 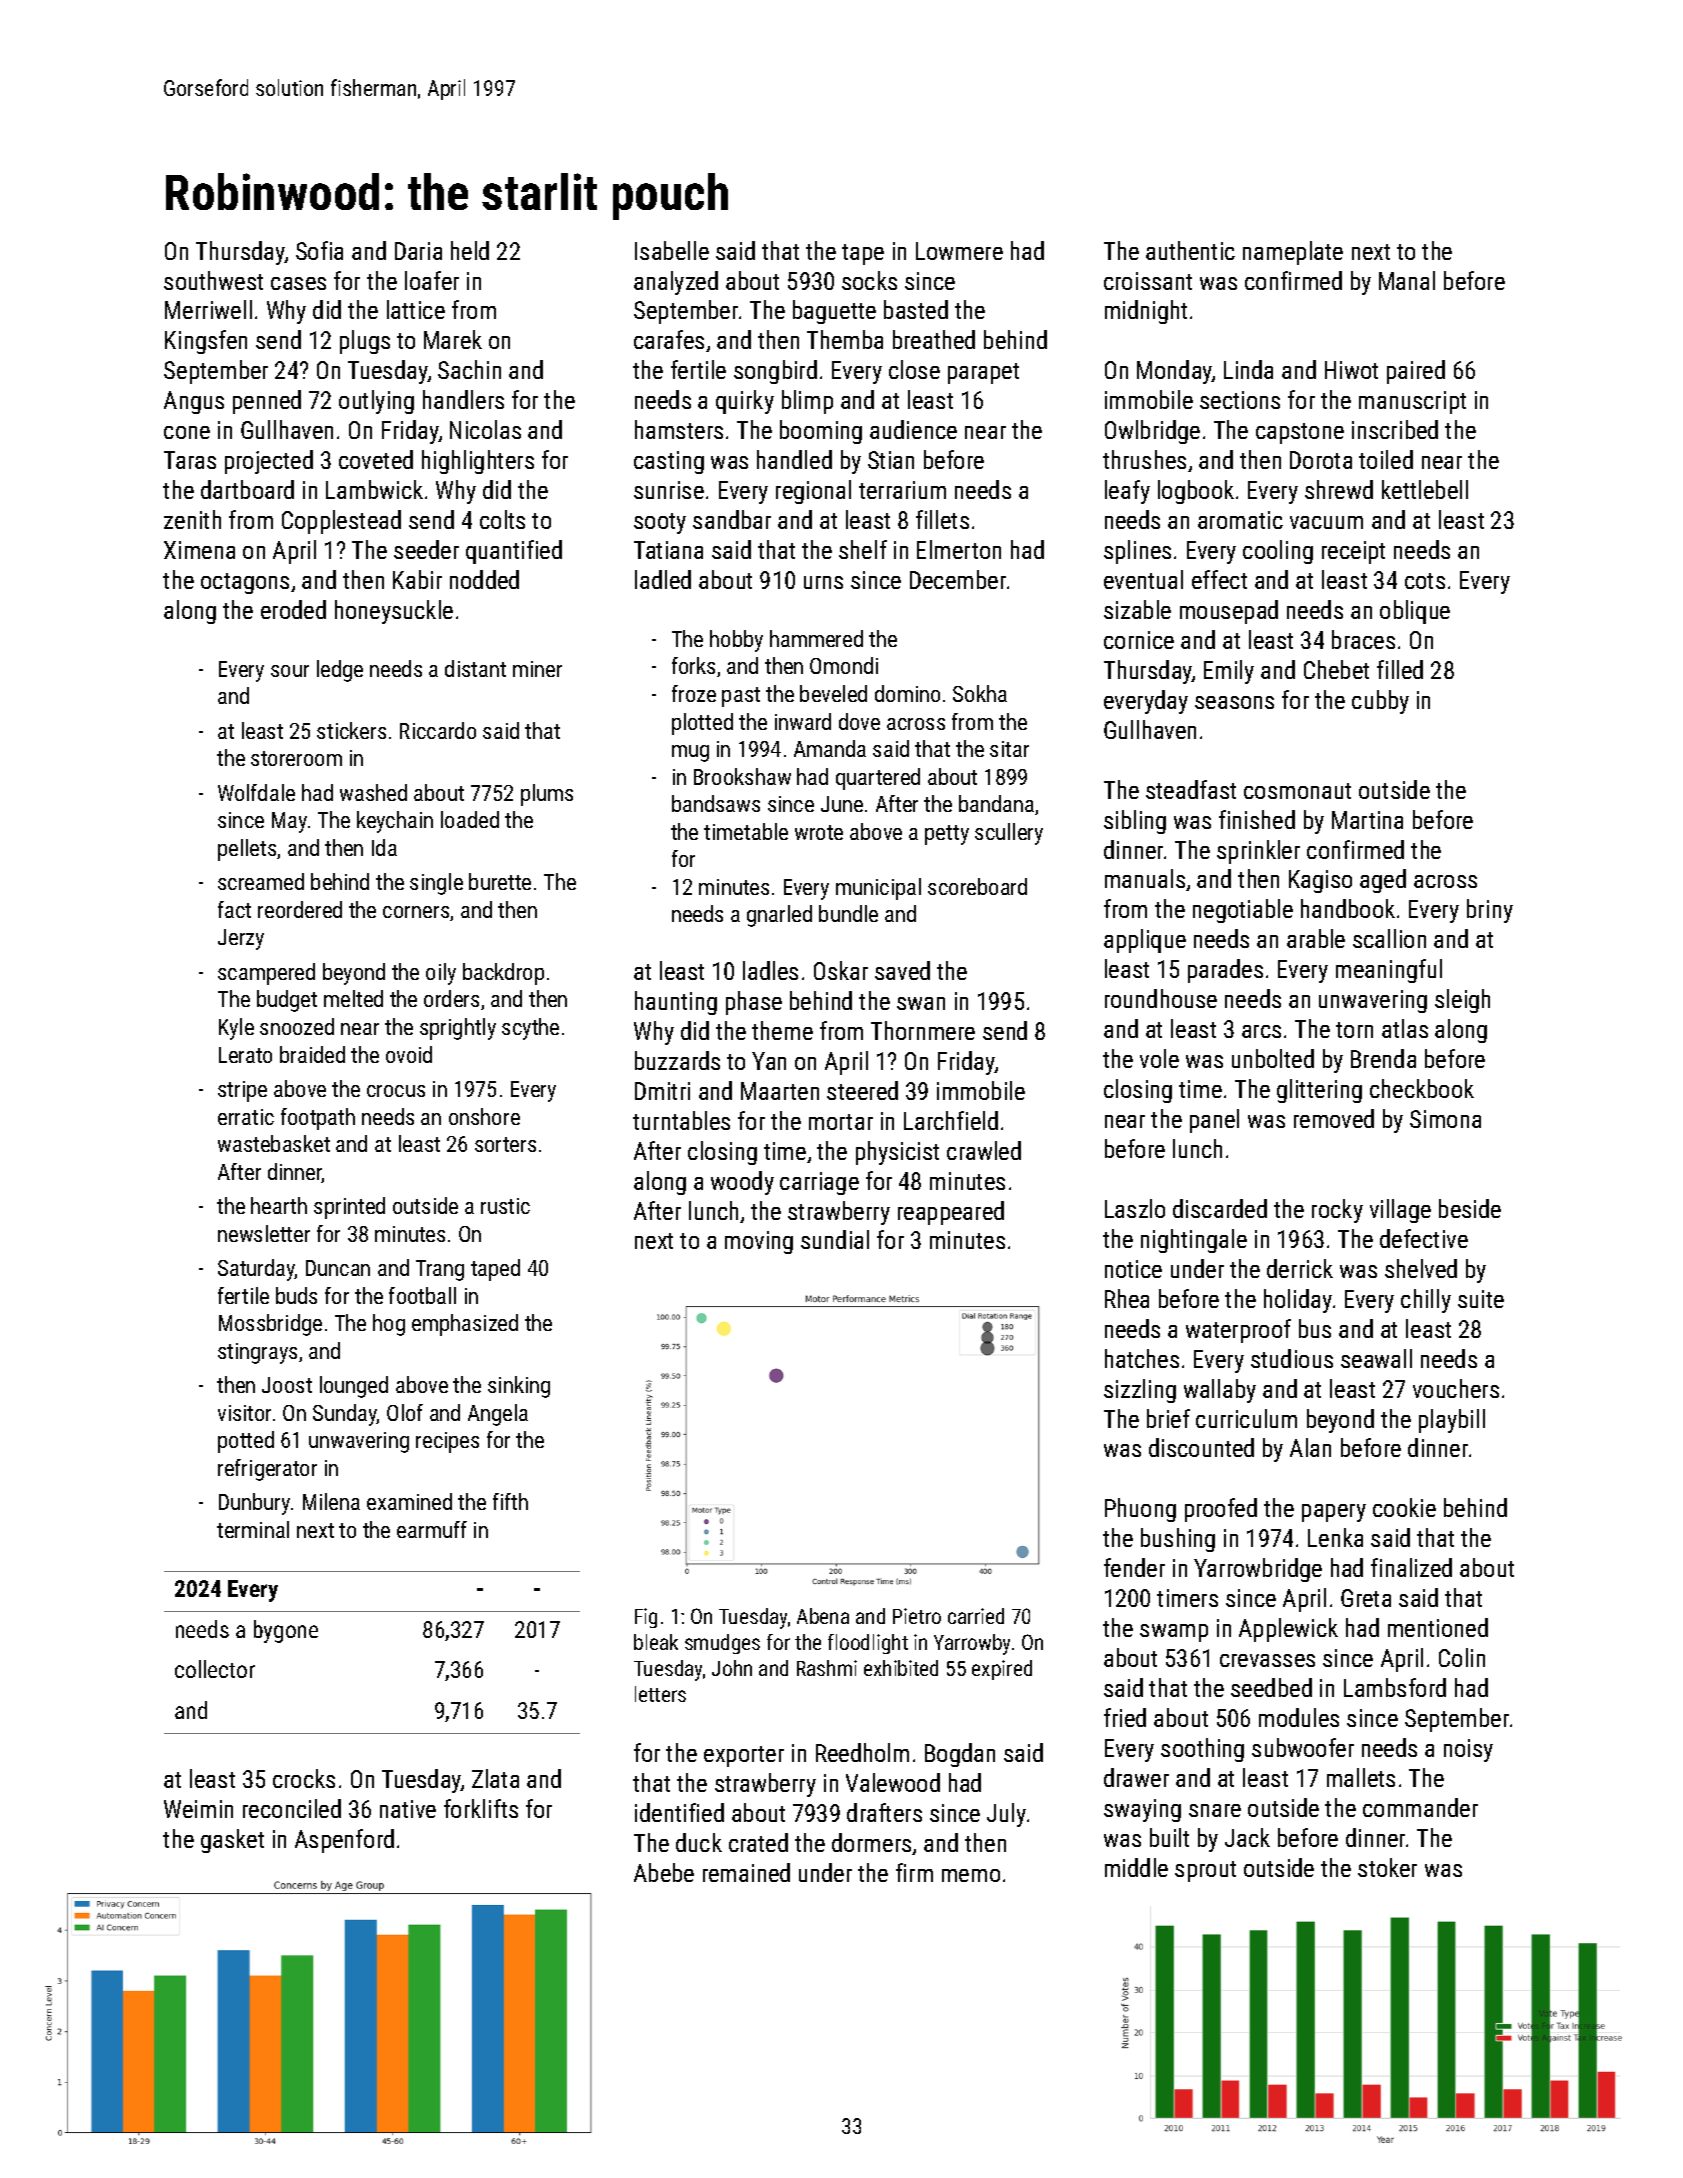 I want to click on stripe, so click(x=242, y=1091).
